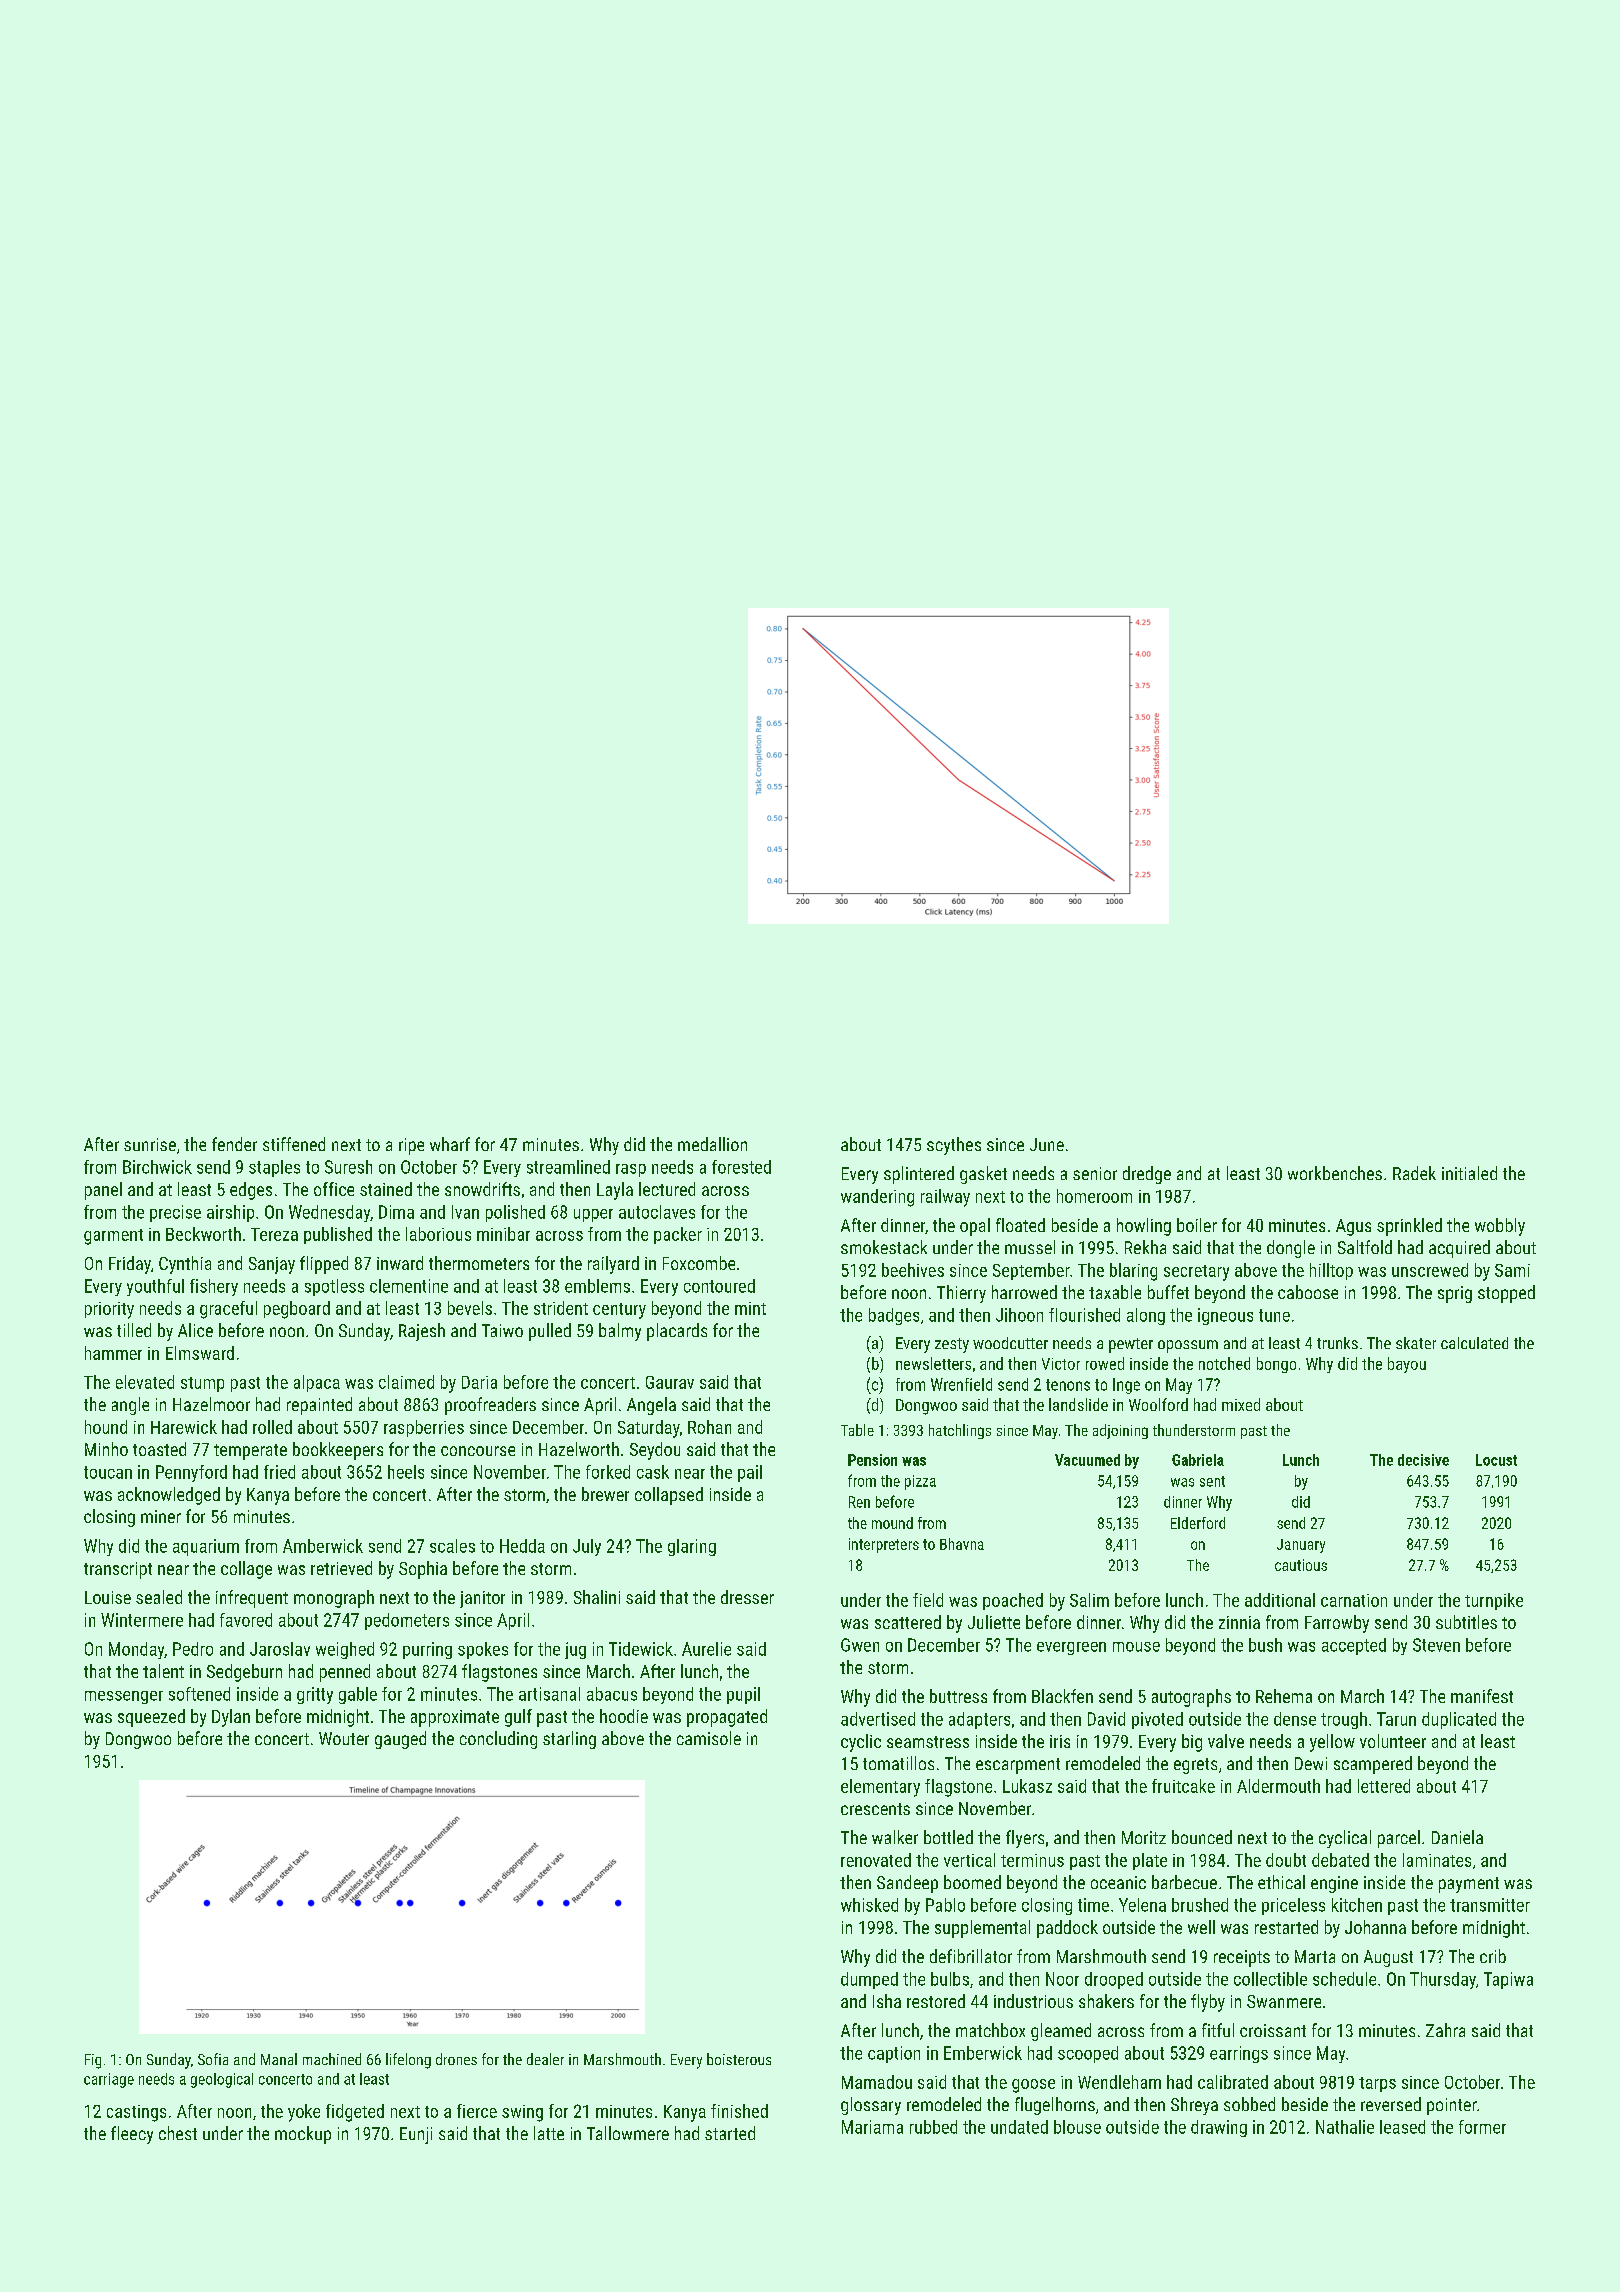  Describe the element at coordinates (303, 2135) in the screenshot. I see `mockup` at that location.
